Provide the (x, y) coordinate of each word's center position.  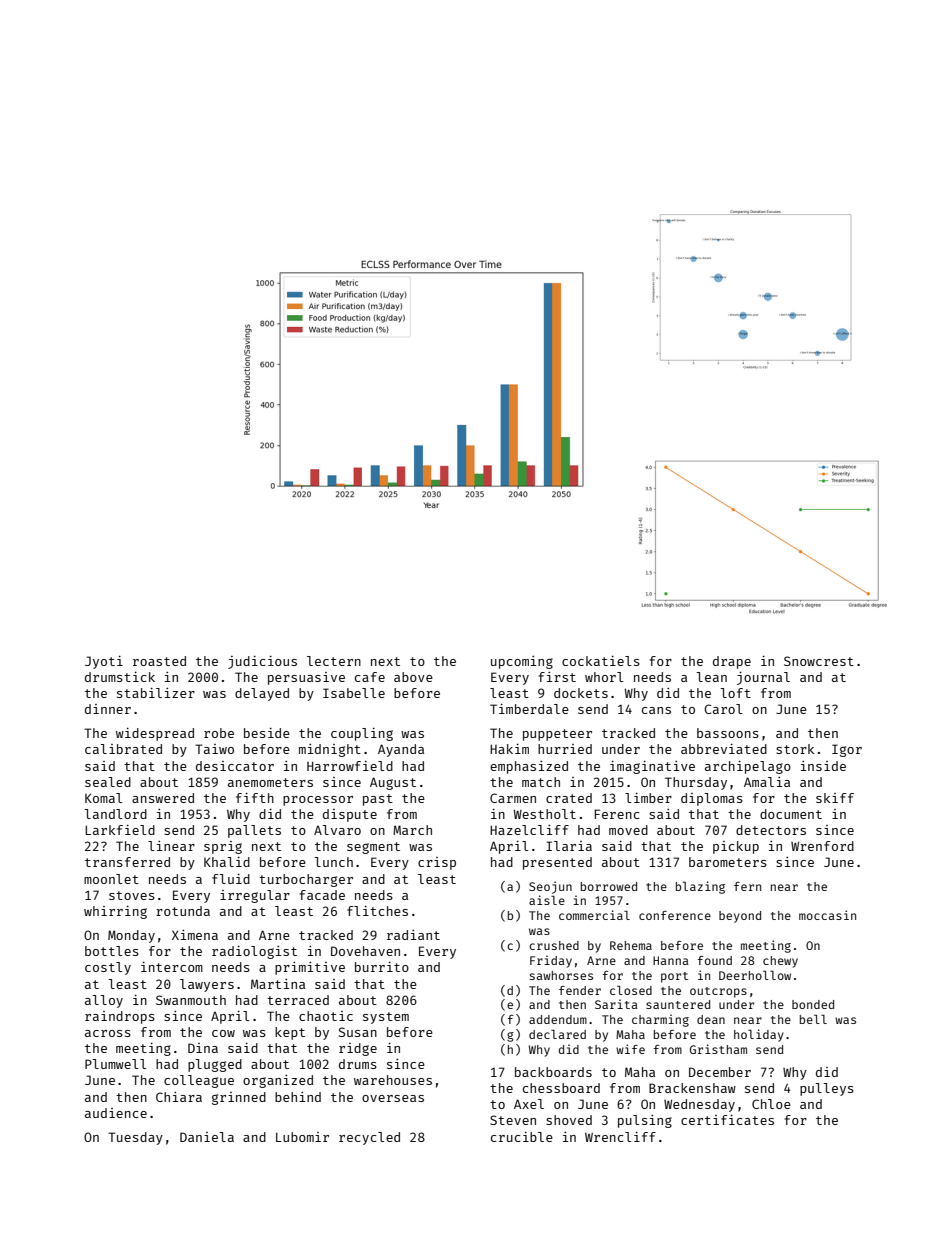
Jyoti (104, 662)
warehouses (393, 1080)
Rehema (631, 945)
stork (795, 749)
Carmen (513, 798)
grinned (239, 1098)
